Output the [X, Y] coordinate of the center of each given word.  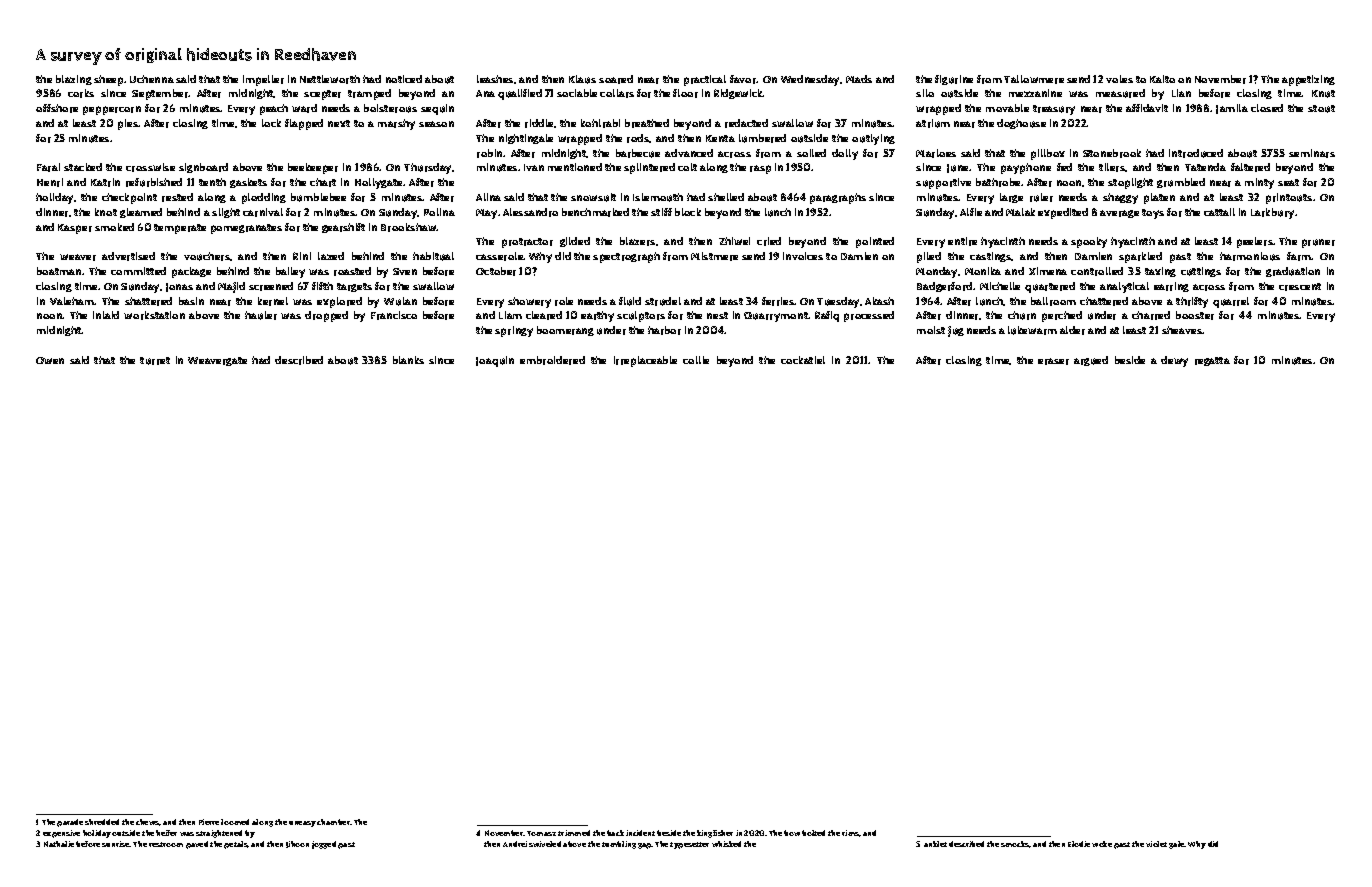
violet [1156, 844]
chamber [334, 822]
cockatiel [803, 360]
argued [1091, 361]
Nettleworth [330, 79]
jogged [324, 845]
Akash [879, 301]
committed [138, 271]
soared [616, 79]
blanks [408, 360]
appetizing [1308, 80]
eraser [1053, 361]
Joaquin [495, 361]
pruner [1318, 243]
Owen [50, 360]
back [615, 833]
